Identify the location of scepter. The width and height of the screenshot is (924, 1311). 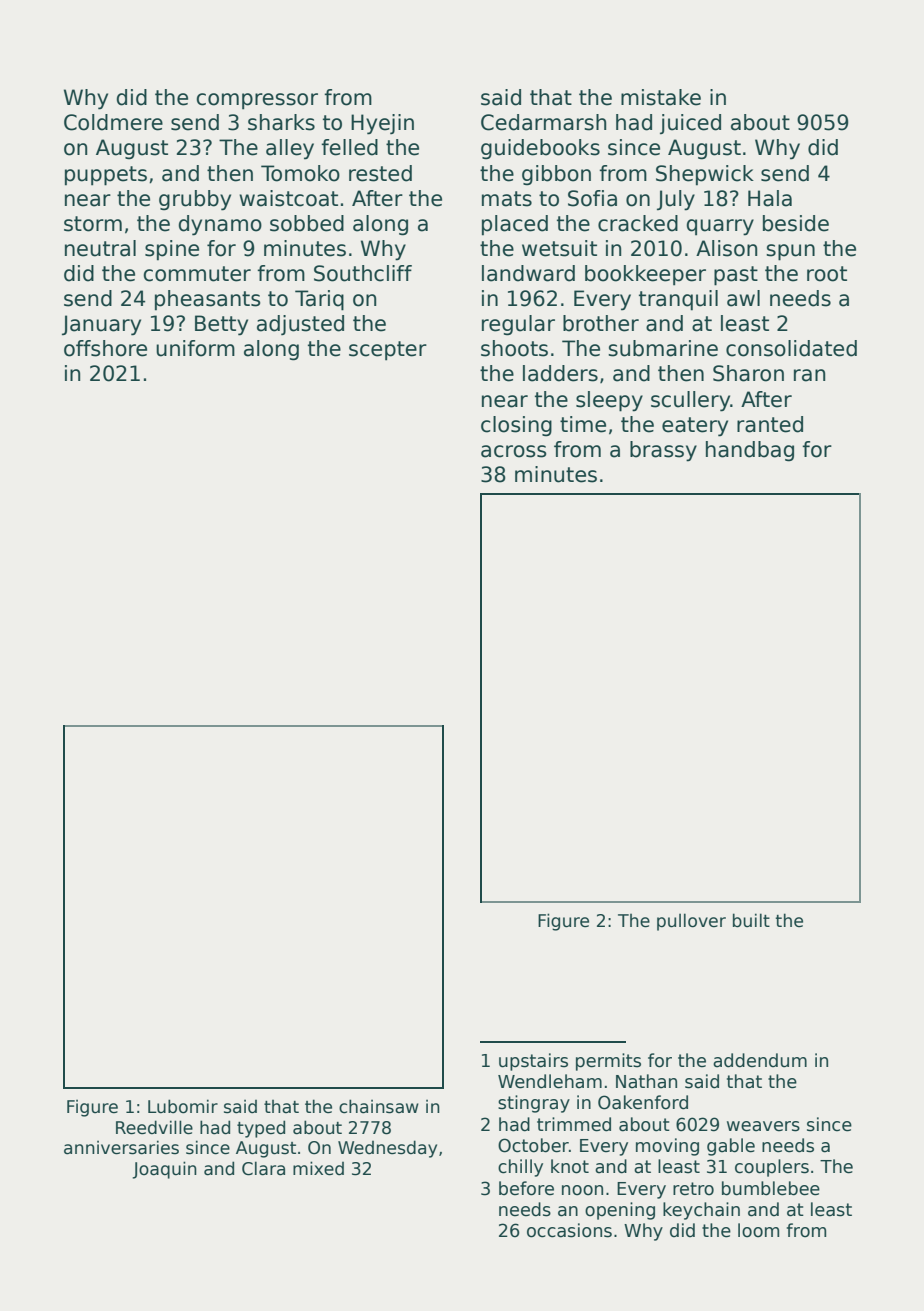
(388, 351).
